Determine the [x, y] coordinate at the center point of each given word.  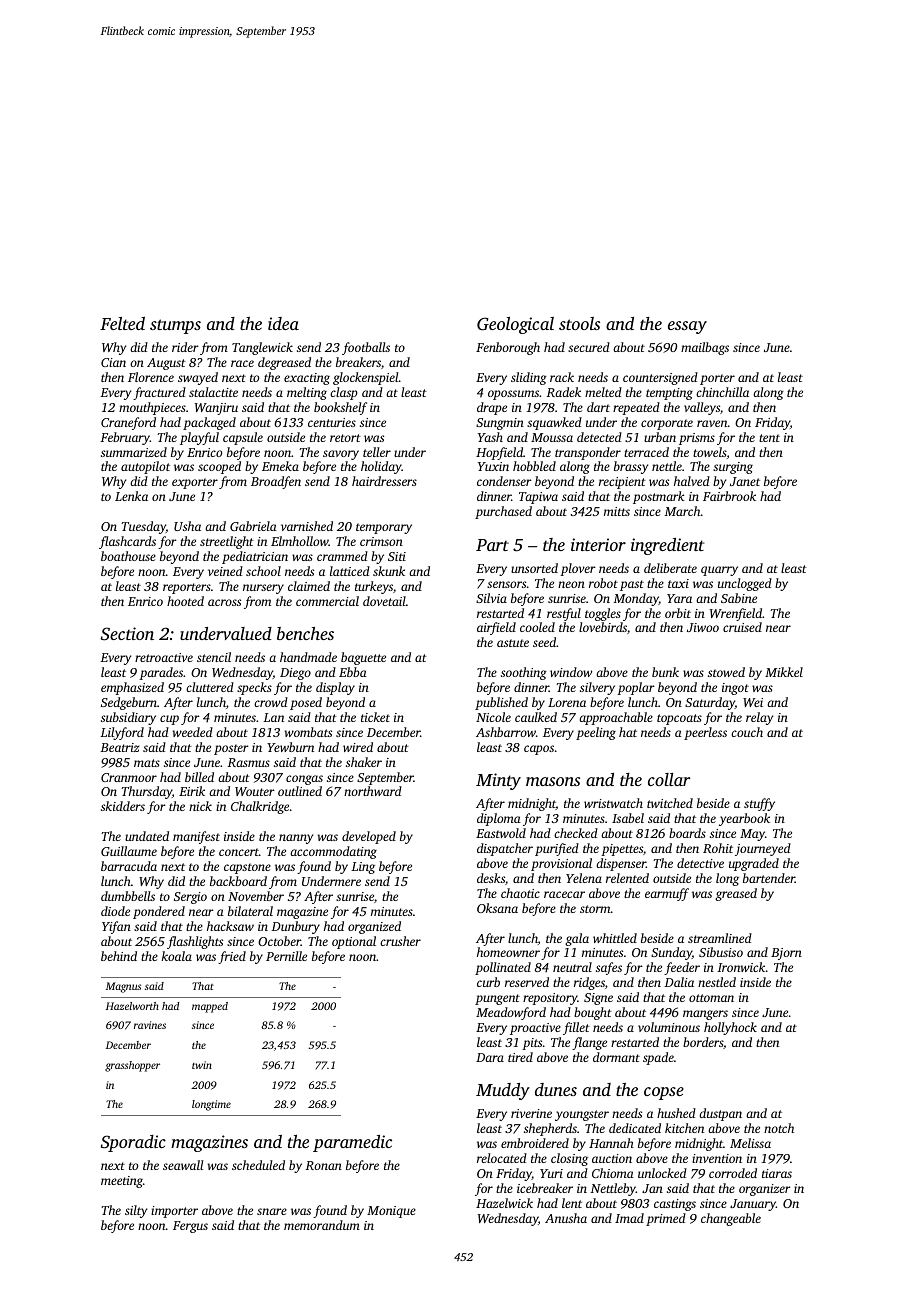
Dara [490, 1057]
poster [231, 749]
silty [136, 1211]
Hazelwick [504, 1203]
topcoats [679, 719]
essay [687, 327]
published [501, 703]
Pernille [286, 956]
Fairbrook [729, 496]
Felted [122, 323]
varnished [307, 526]
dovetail [384, 601]
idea [283, 323]
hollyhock [730, 1028]
